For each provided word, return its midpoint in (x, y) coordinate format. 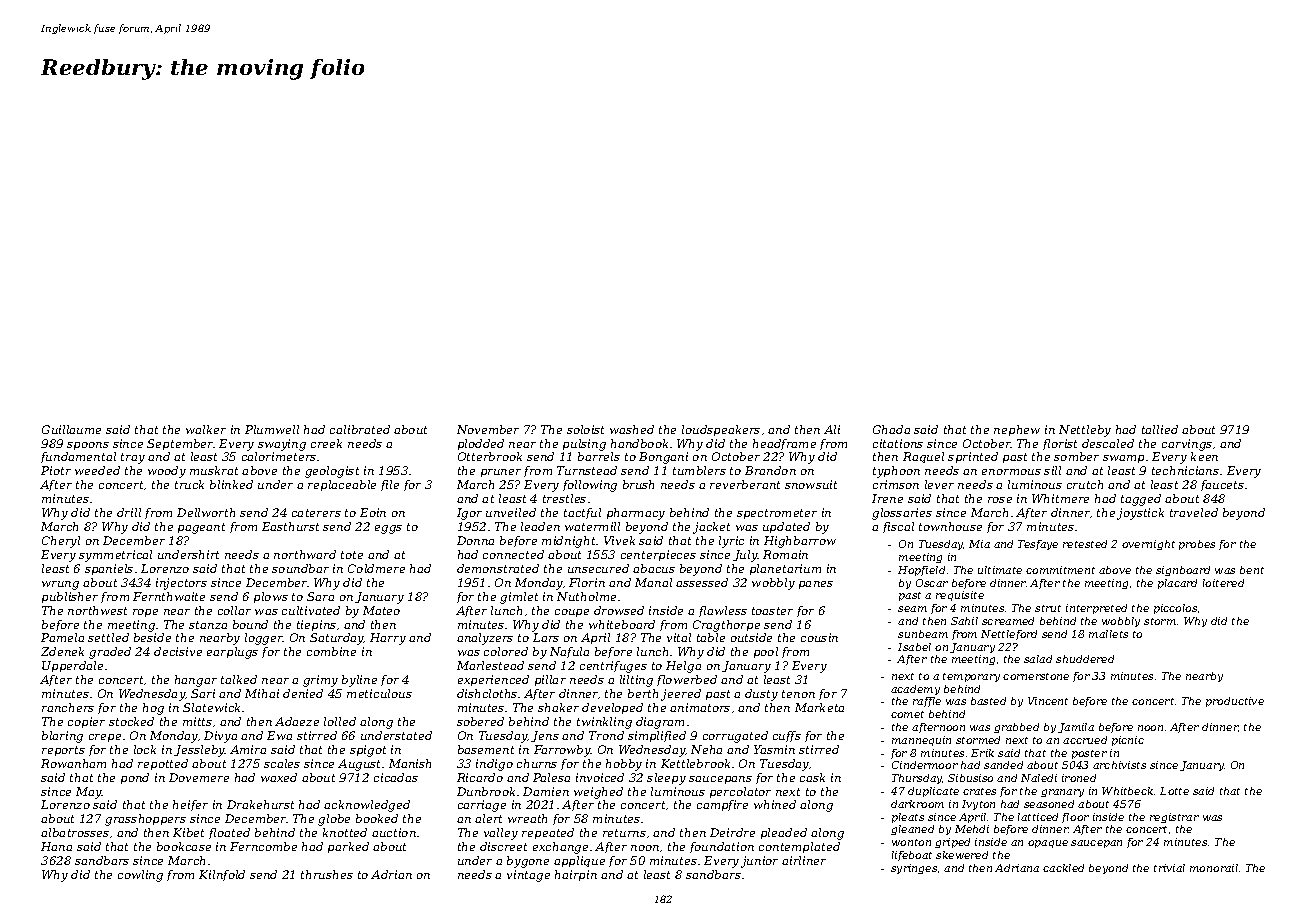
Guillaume (71, 429)
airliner (804, 860)
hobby (624, 765)
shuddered (1085, 659)
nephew (1017, 430)
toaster (772, 611)
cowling (140, 876)
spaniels (109, 569)
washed (632, 429)
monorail (1214, 868)
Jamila (1076, 728)
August (359, 765)
